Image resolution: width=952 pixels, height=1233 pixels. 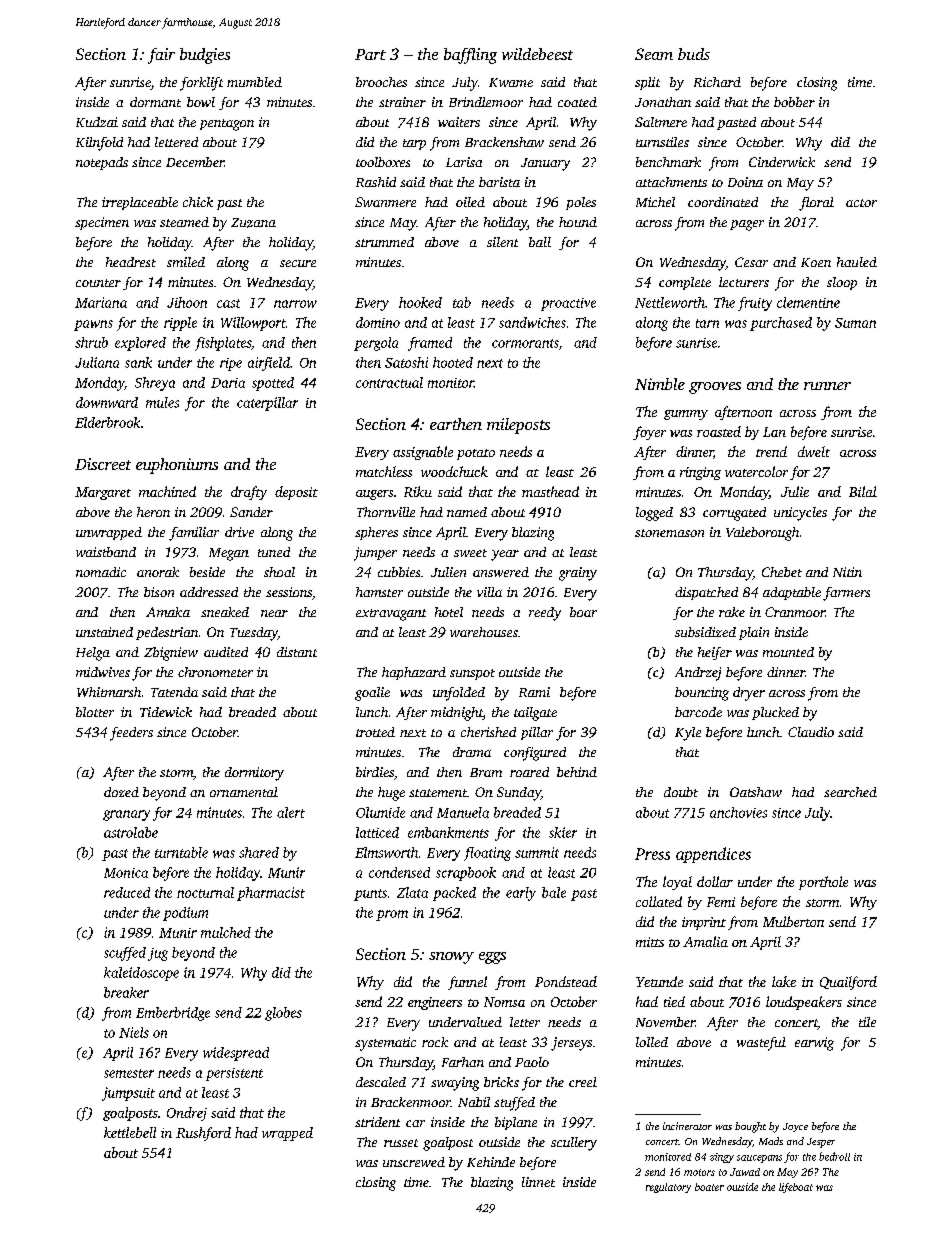 I want to click on unscrewed, so click(x=414, y=1162).
